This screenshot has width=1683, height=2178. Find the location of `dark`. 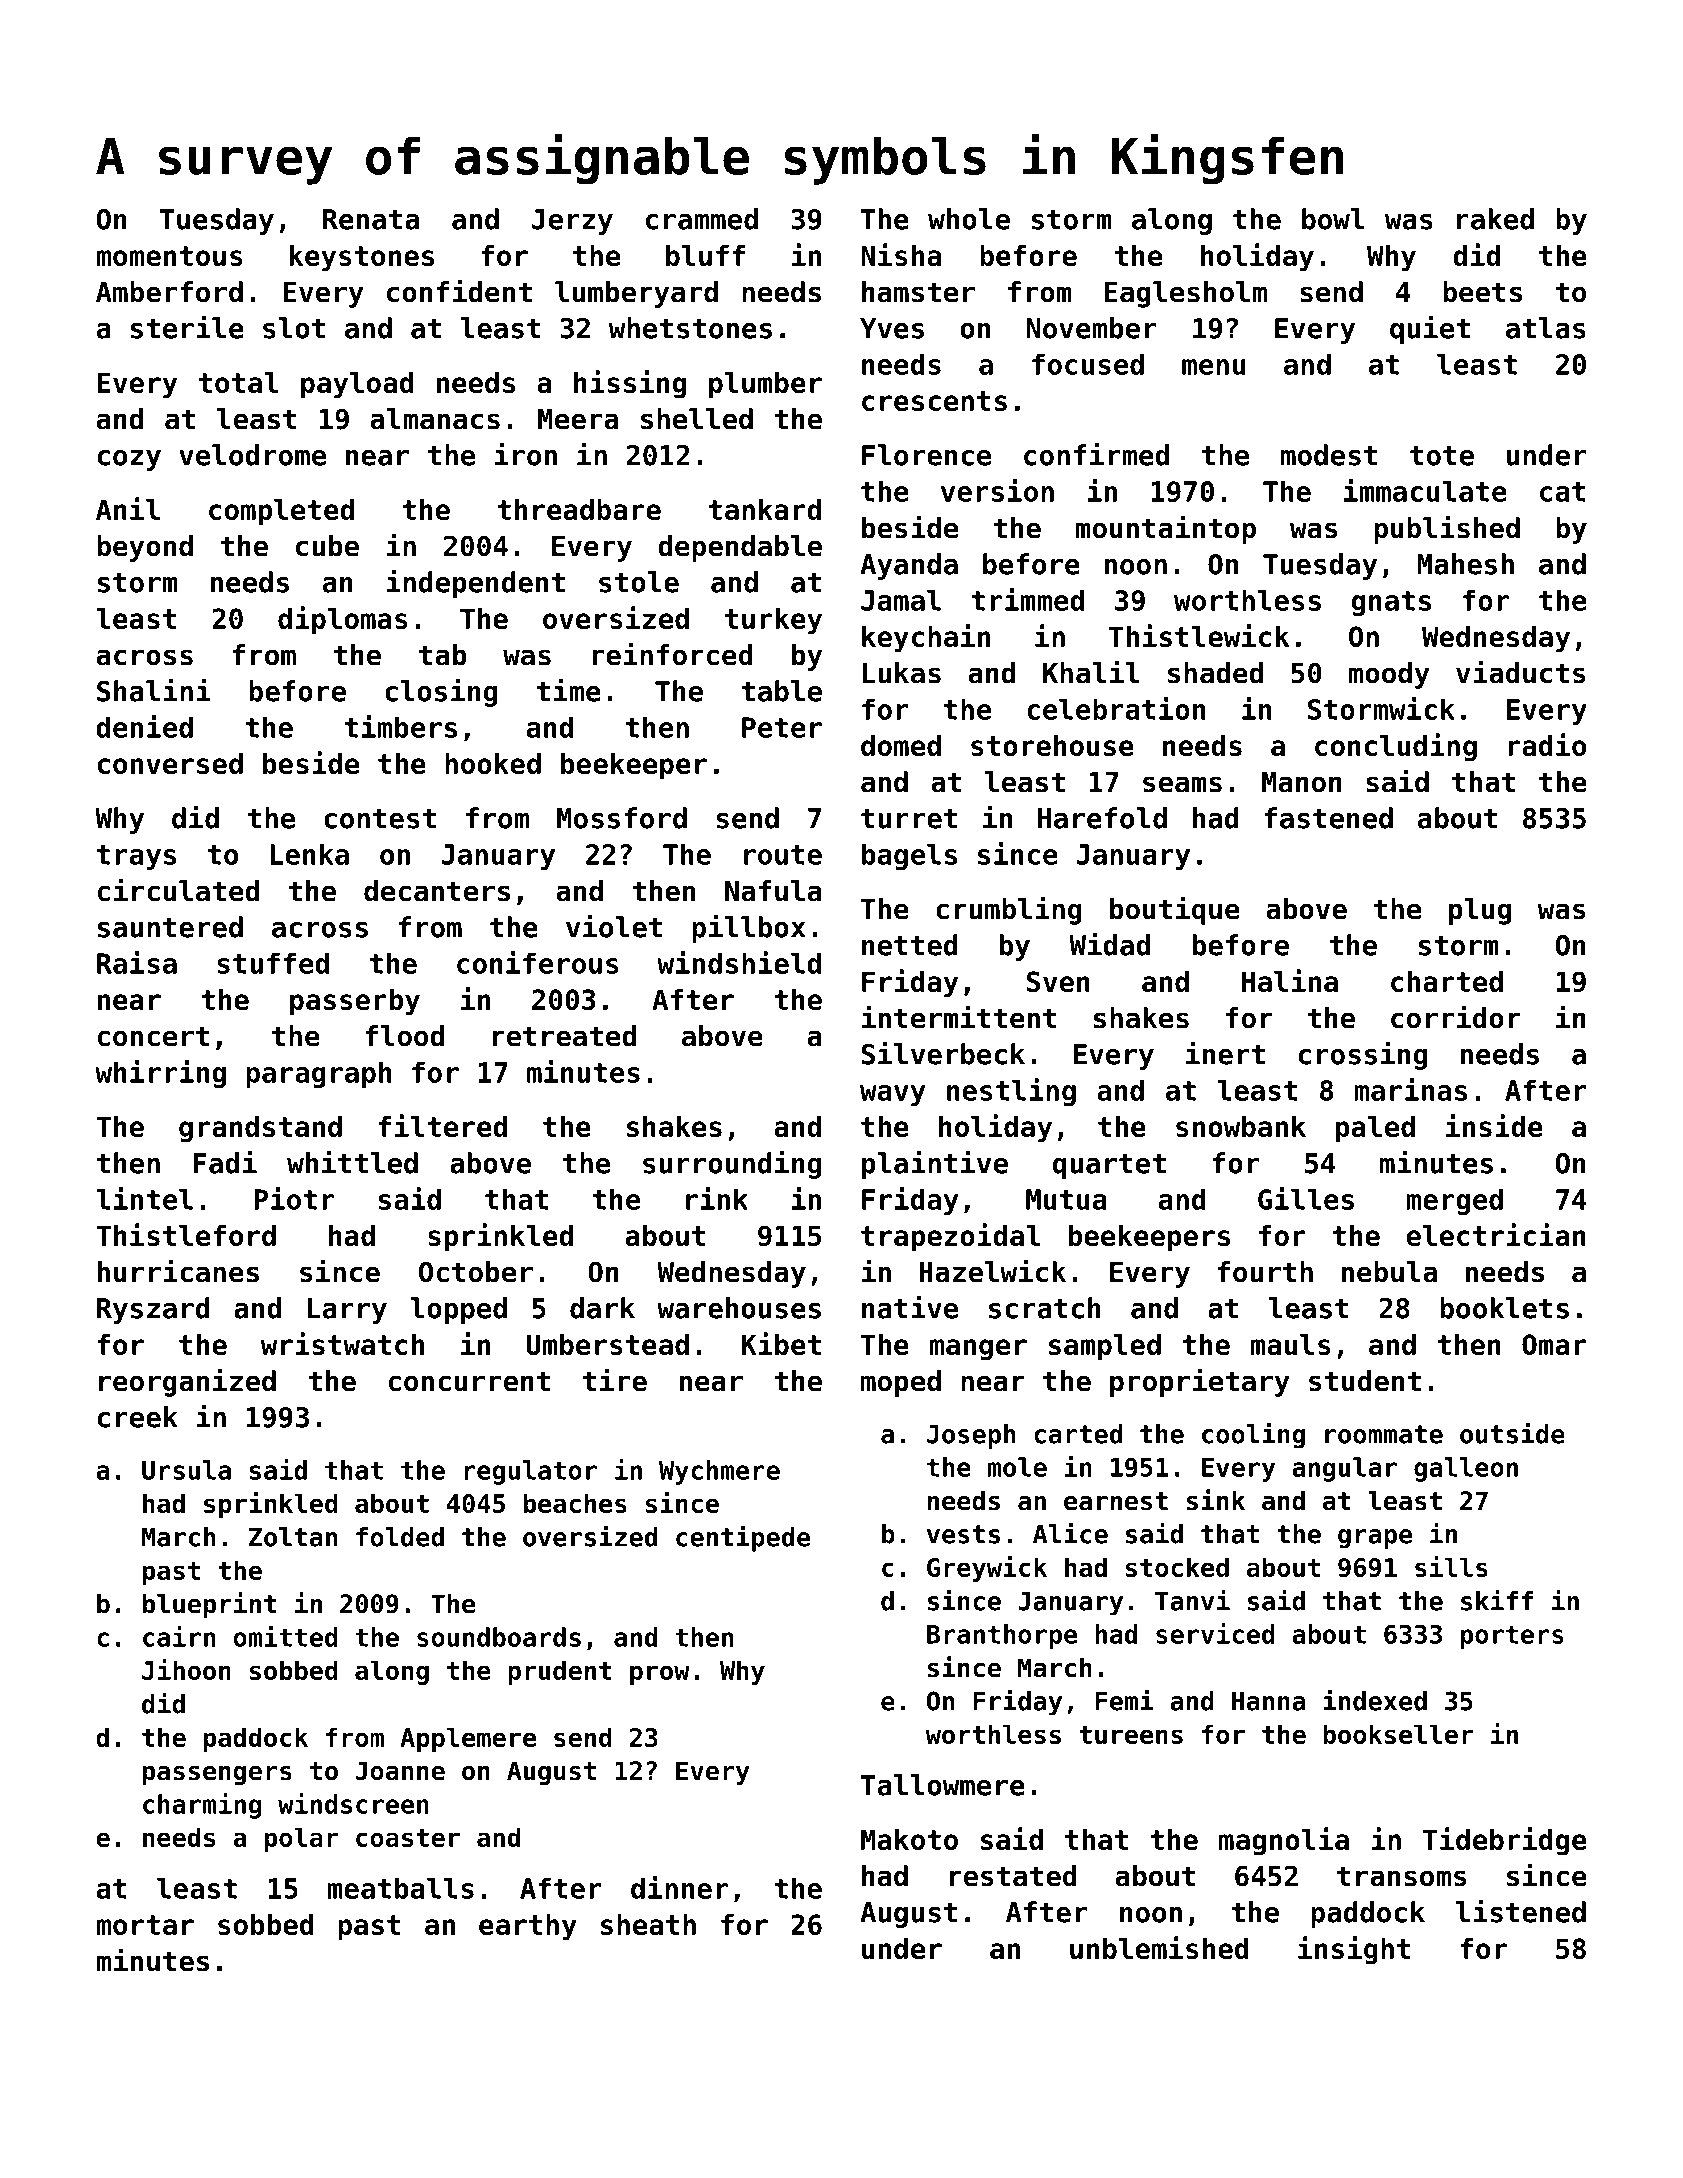

dark is located at coordinates (602, 1308).
